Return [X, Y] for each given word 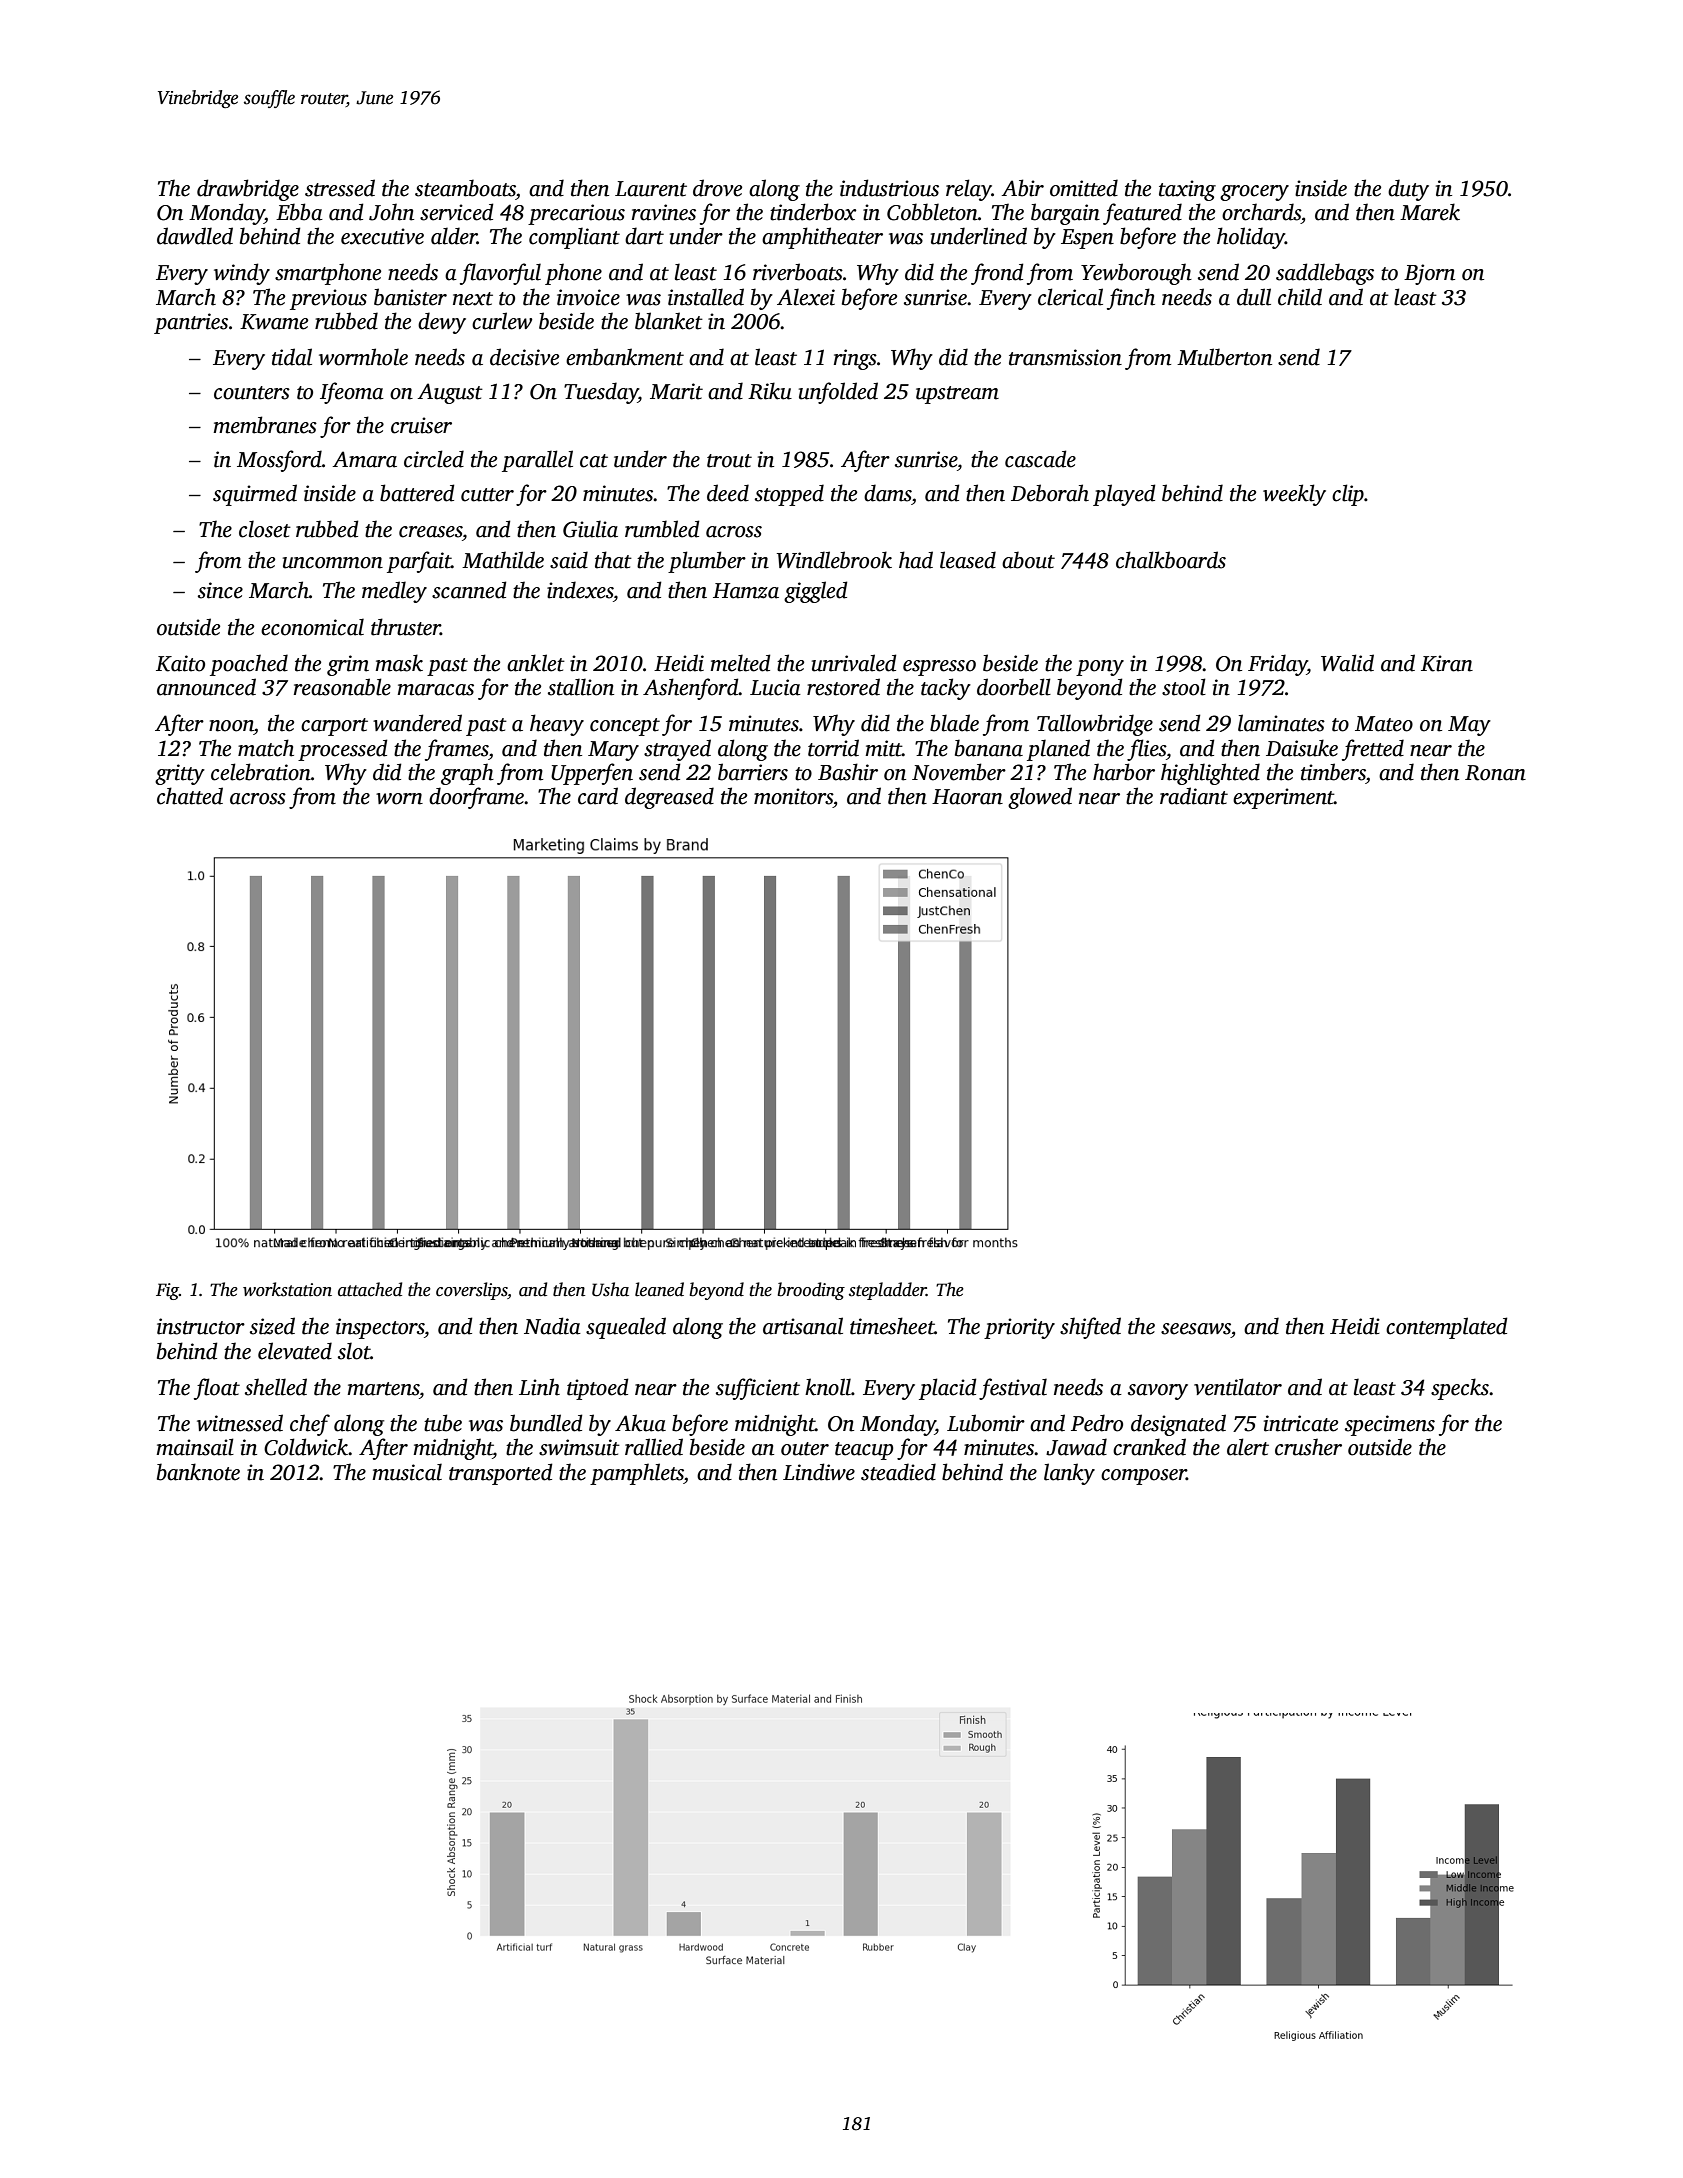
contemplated [1447, 1328]
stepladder [887, 1291]
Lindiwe [819, 1472]
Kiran [1447, 663]
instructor [201, 1326]
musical [407, 1472]
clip [1348, 495]
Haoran [967, 797]
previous [328, 299]
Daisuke [1302, 748]
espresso [939, 668]
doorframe [476, 798]
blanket [669, 321]
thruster [406, 627]
